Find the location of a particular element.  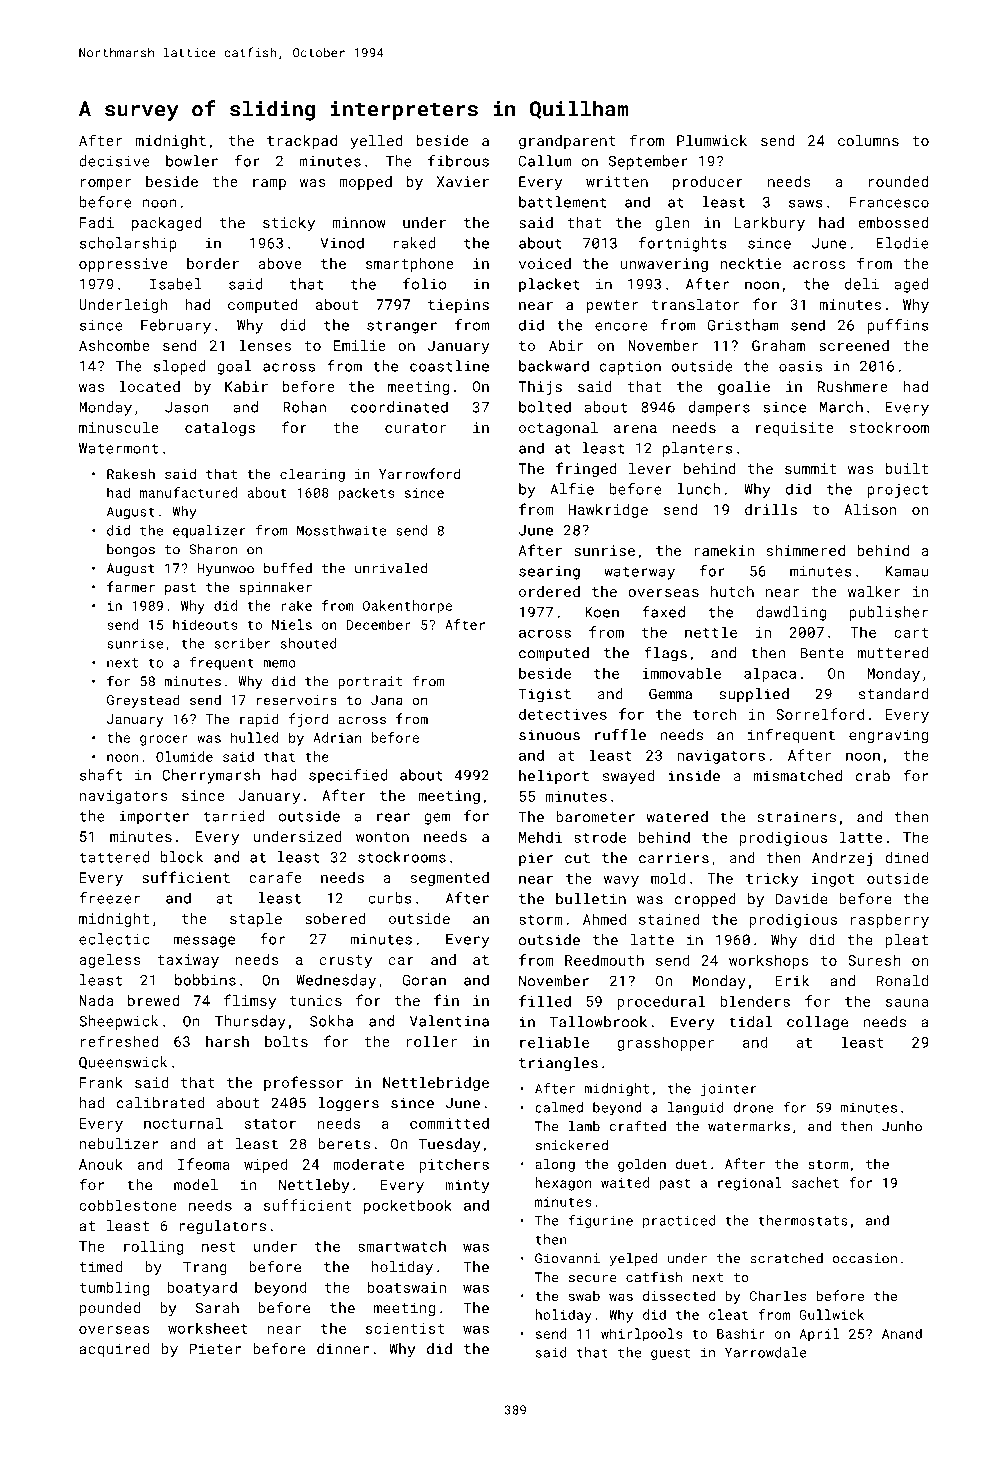

Fadi is located at coordinates (97, 222).
